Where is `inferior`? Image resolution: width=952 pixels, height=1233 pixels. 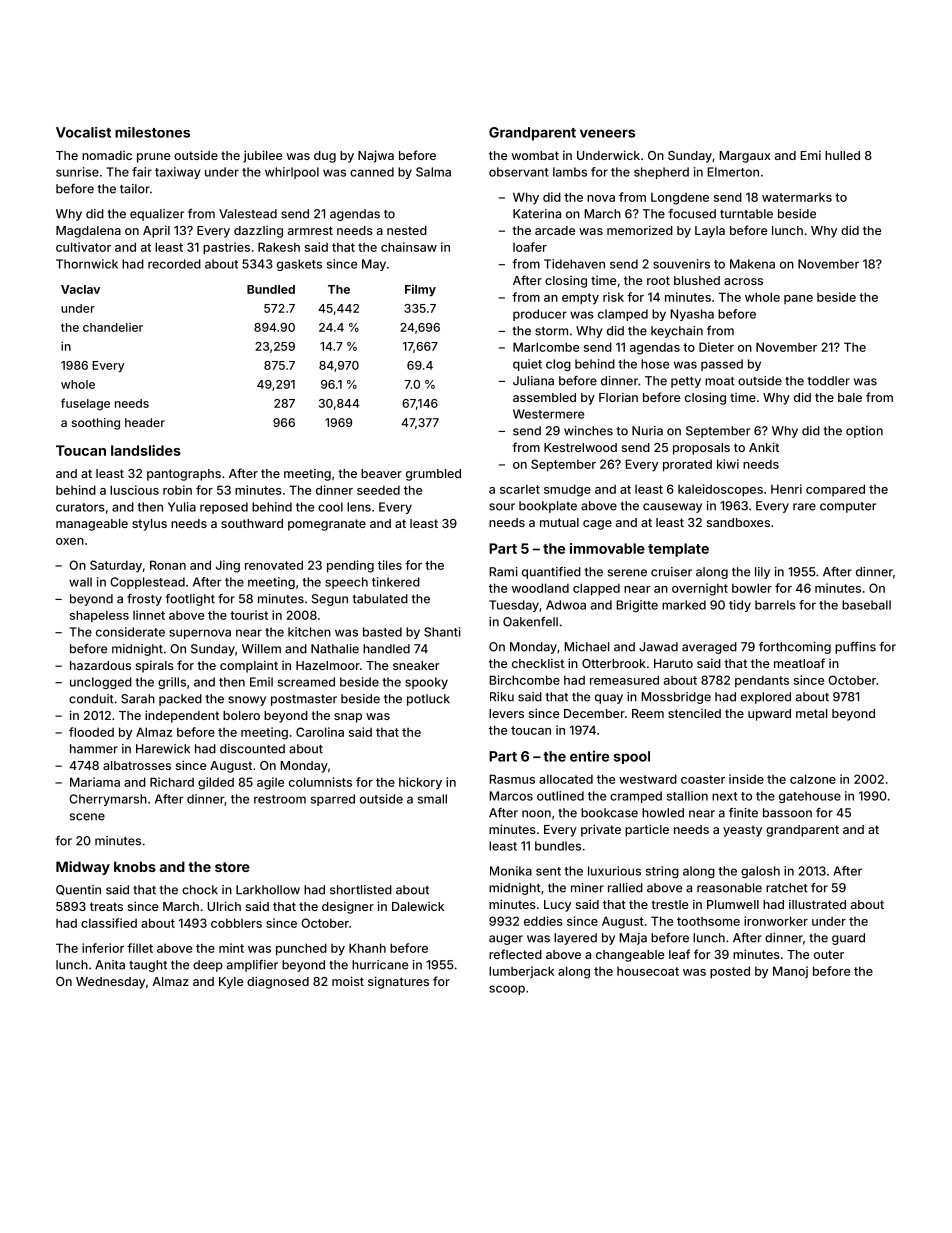
inferior is located at coordinates (103, 948).
